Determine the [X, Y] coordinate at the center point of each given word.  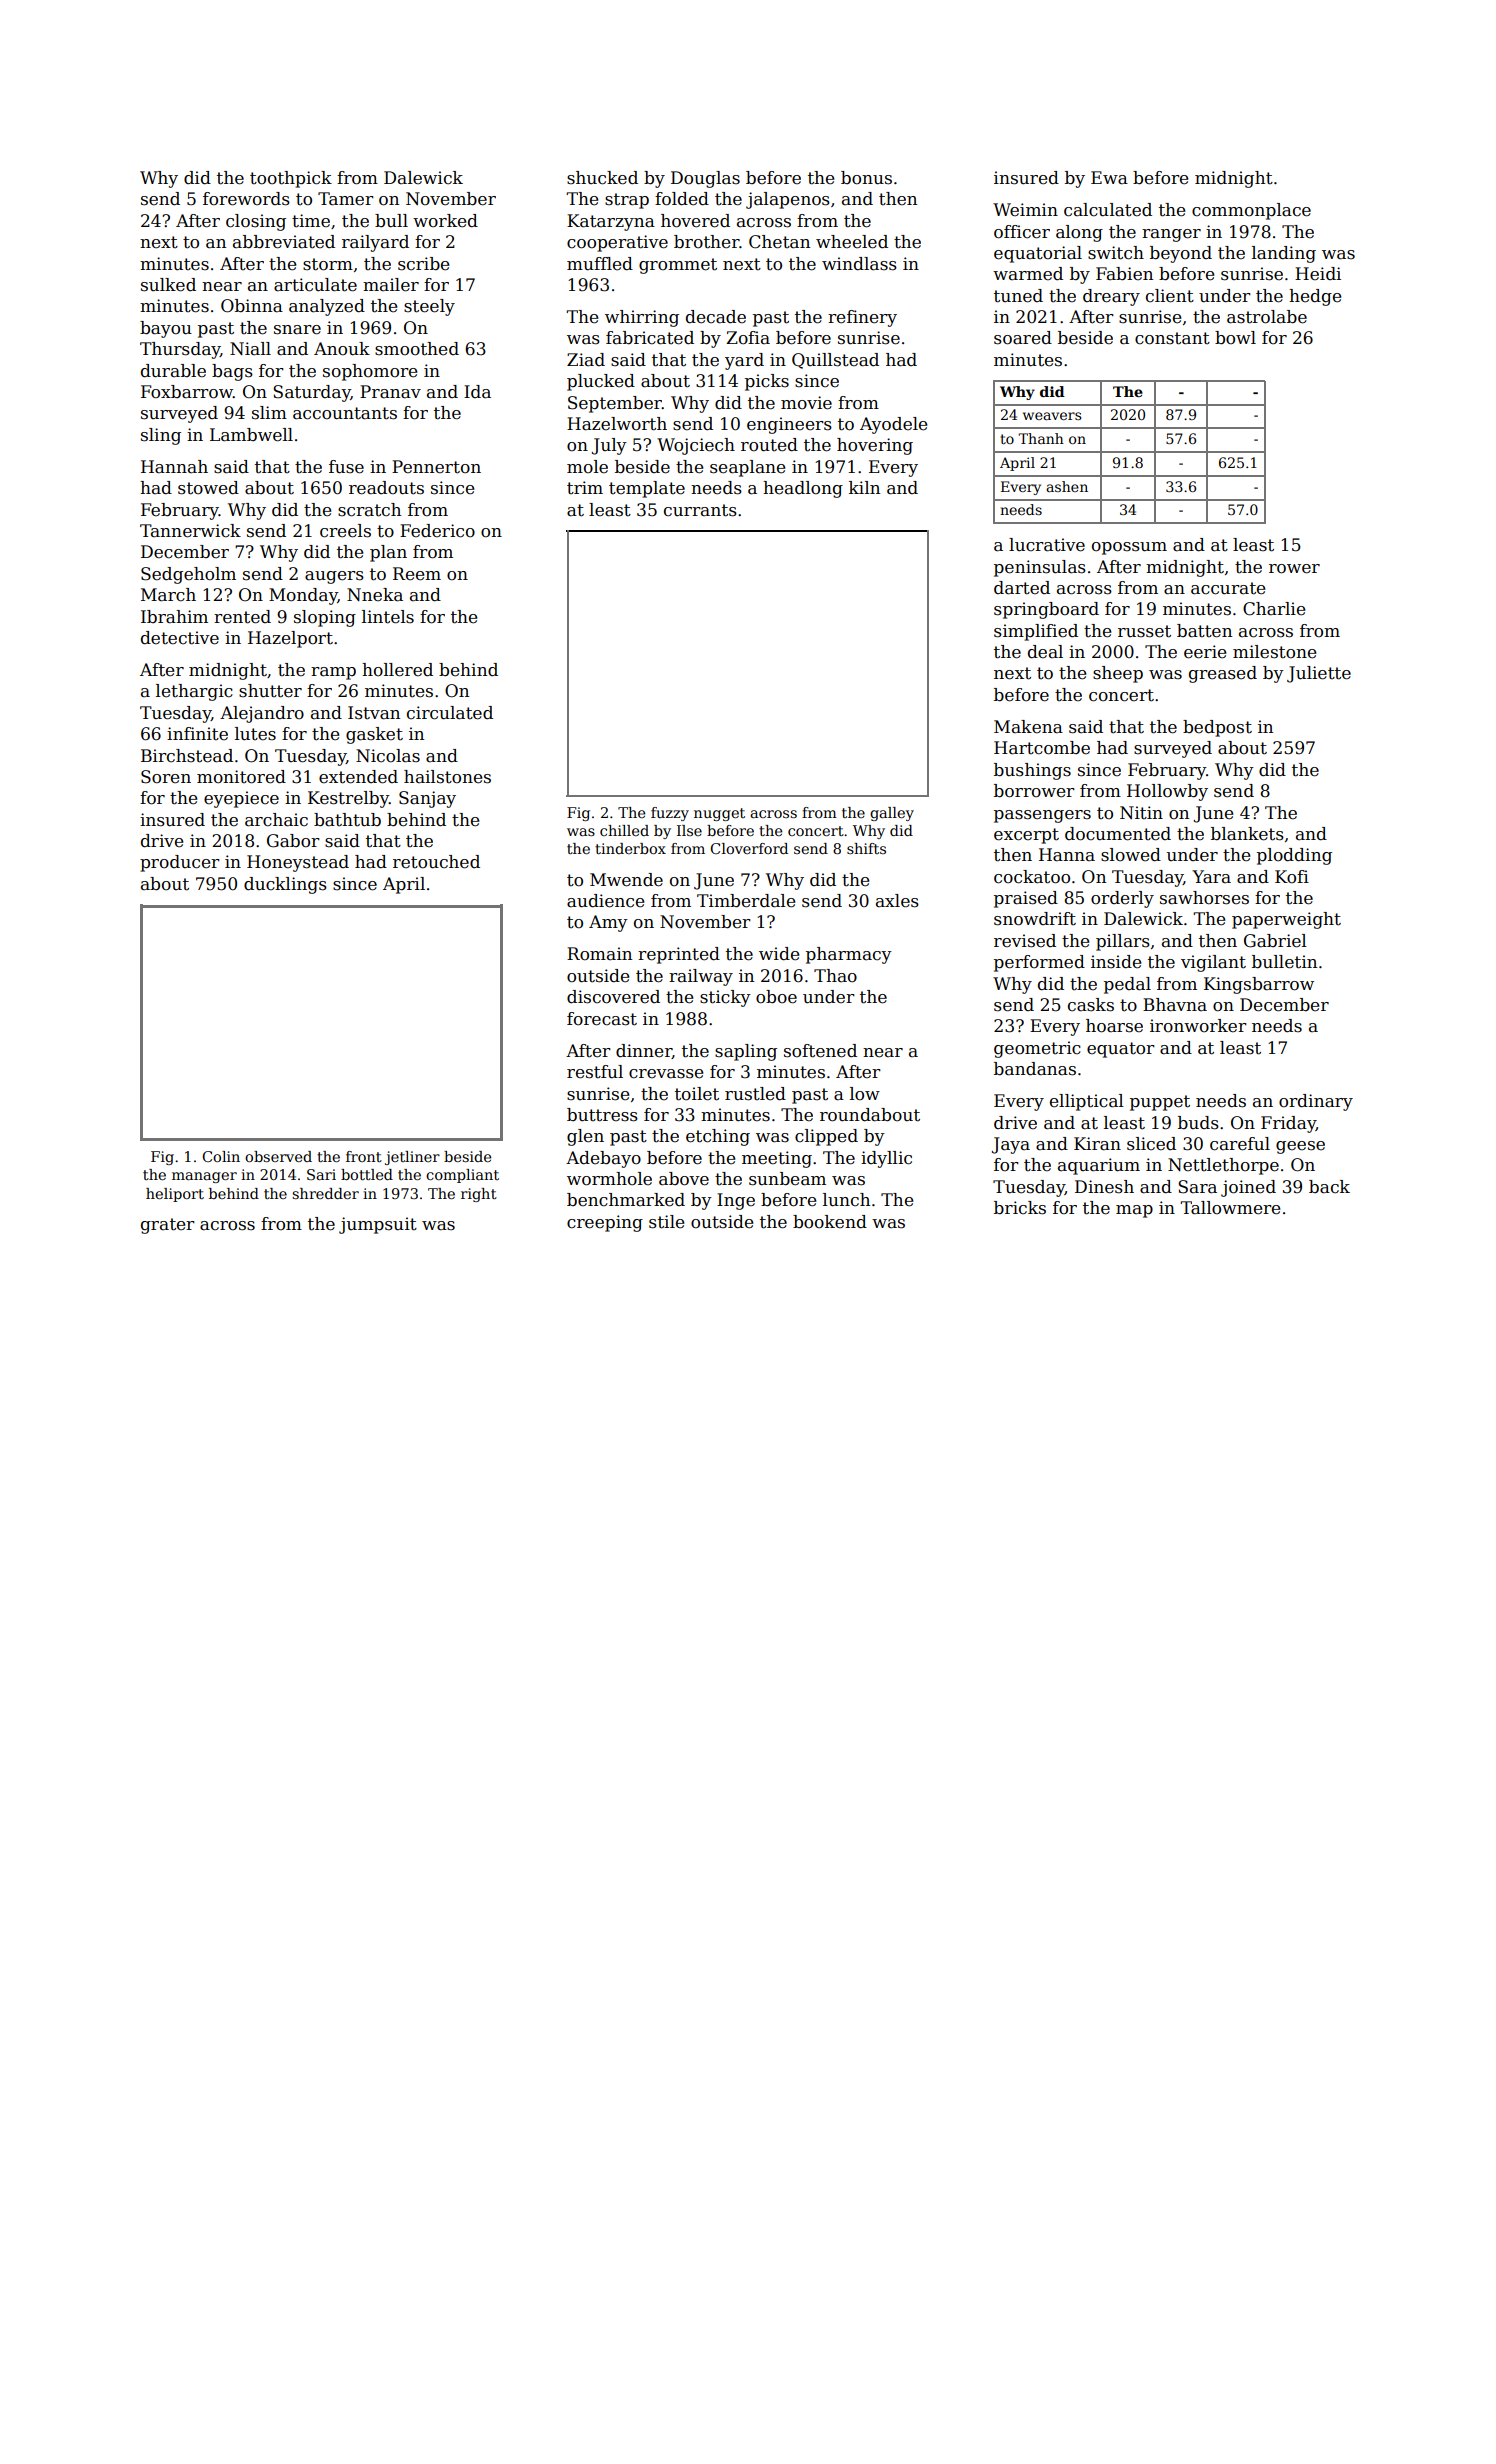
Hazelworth [617, 424]
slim [269, 413]
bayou [166, 329]
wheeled [852, 242]
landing [1284, 254]
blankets [1247, 834]
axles [897, 901]
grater [168, 1226]
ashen [1067, 486]
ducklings [285, 885]
